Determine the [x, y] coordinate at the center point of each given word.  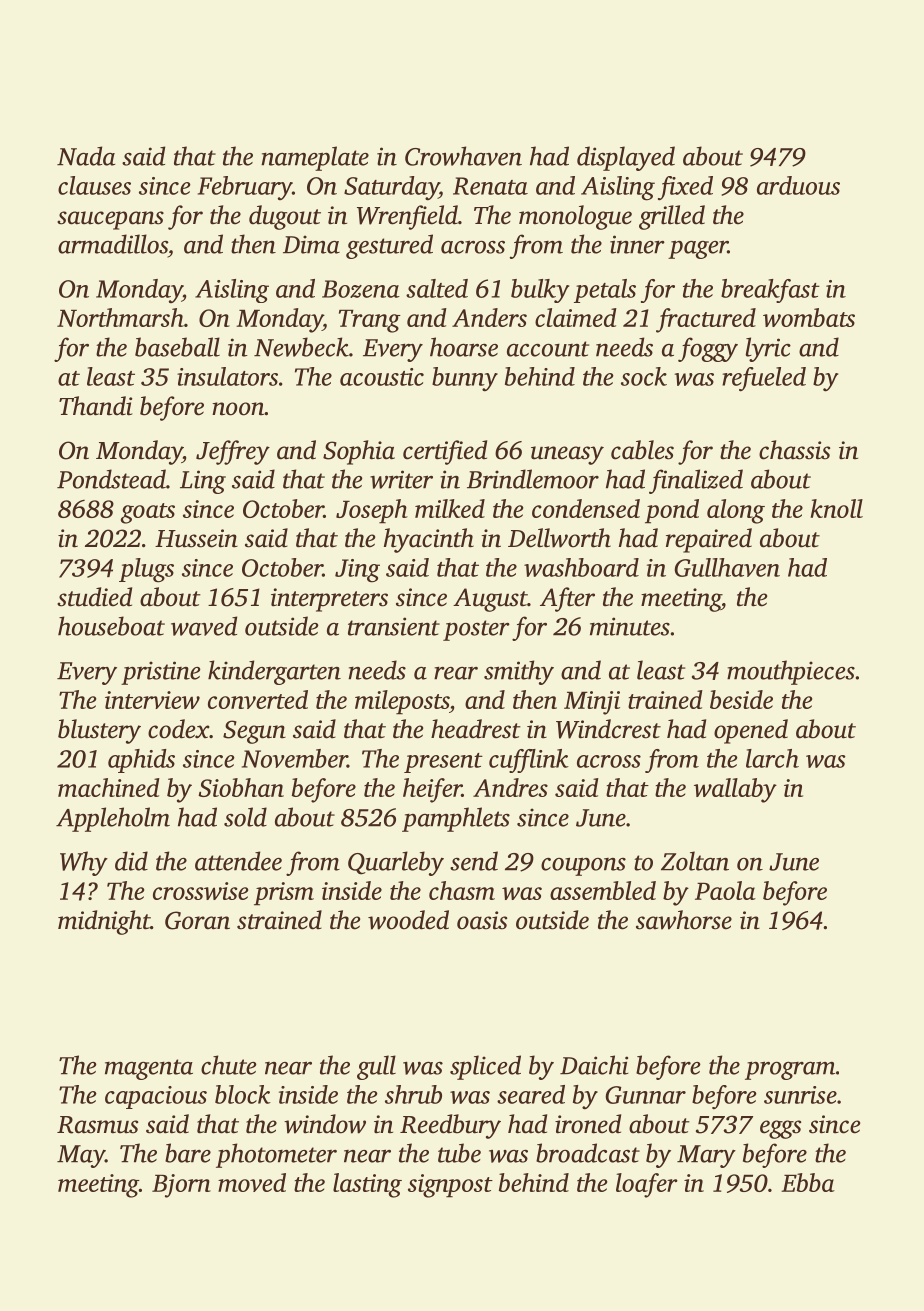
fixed [685, 188]
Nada [86, 156]
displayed [626, 158]
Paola [725, 890]
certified [445, 452]
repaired [709, 540]
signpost [450, 1186]
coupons [583, 866]
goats [148, 513]
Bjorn [181, 1186]
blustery [99, 731]
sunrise [800, 1095]
